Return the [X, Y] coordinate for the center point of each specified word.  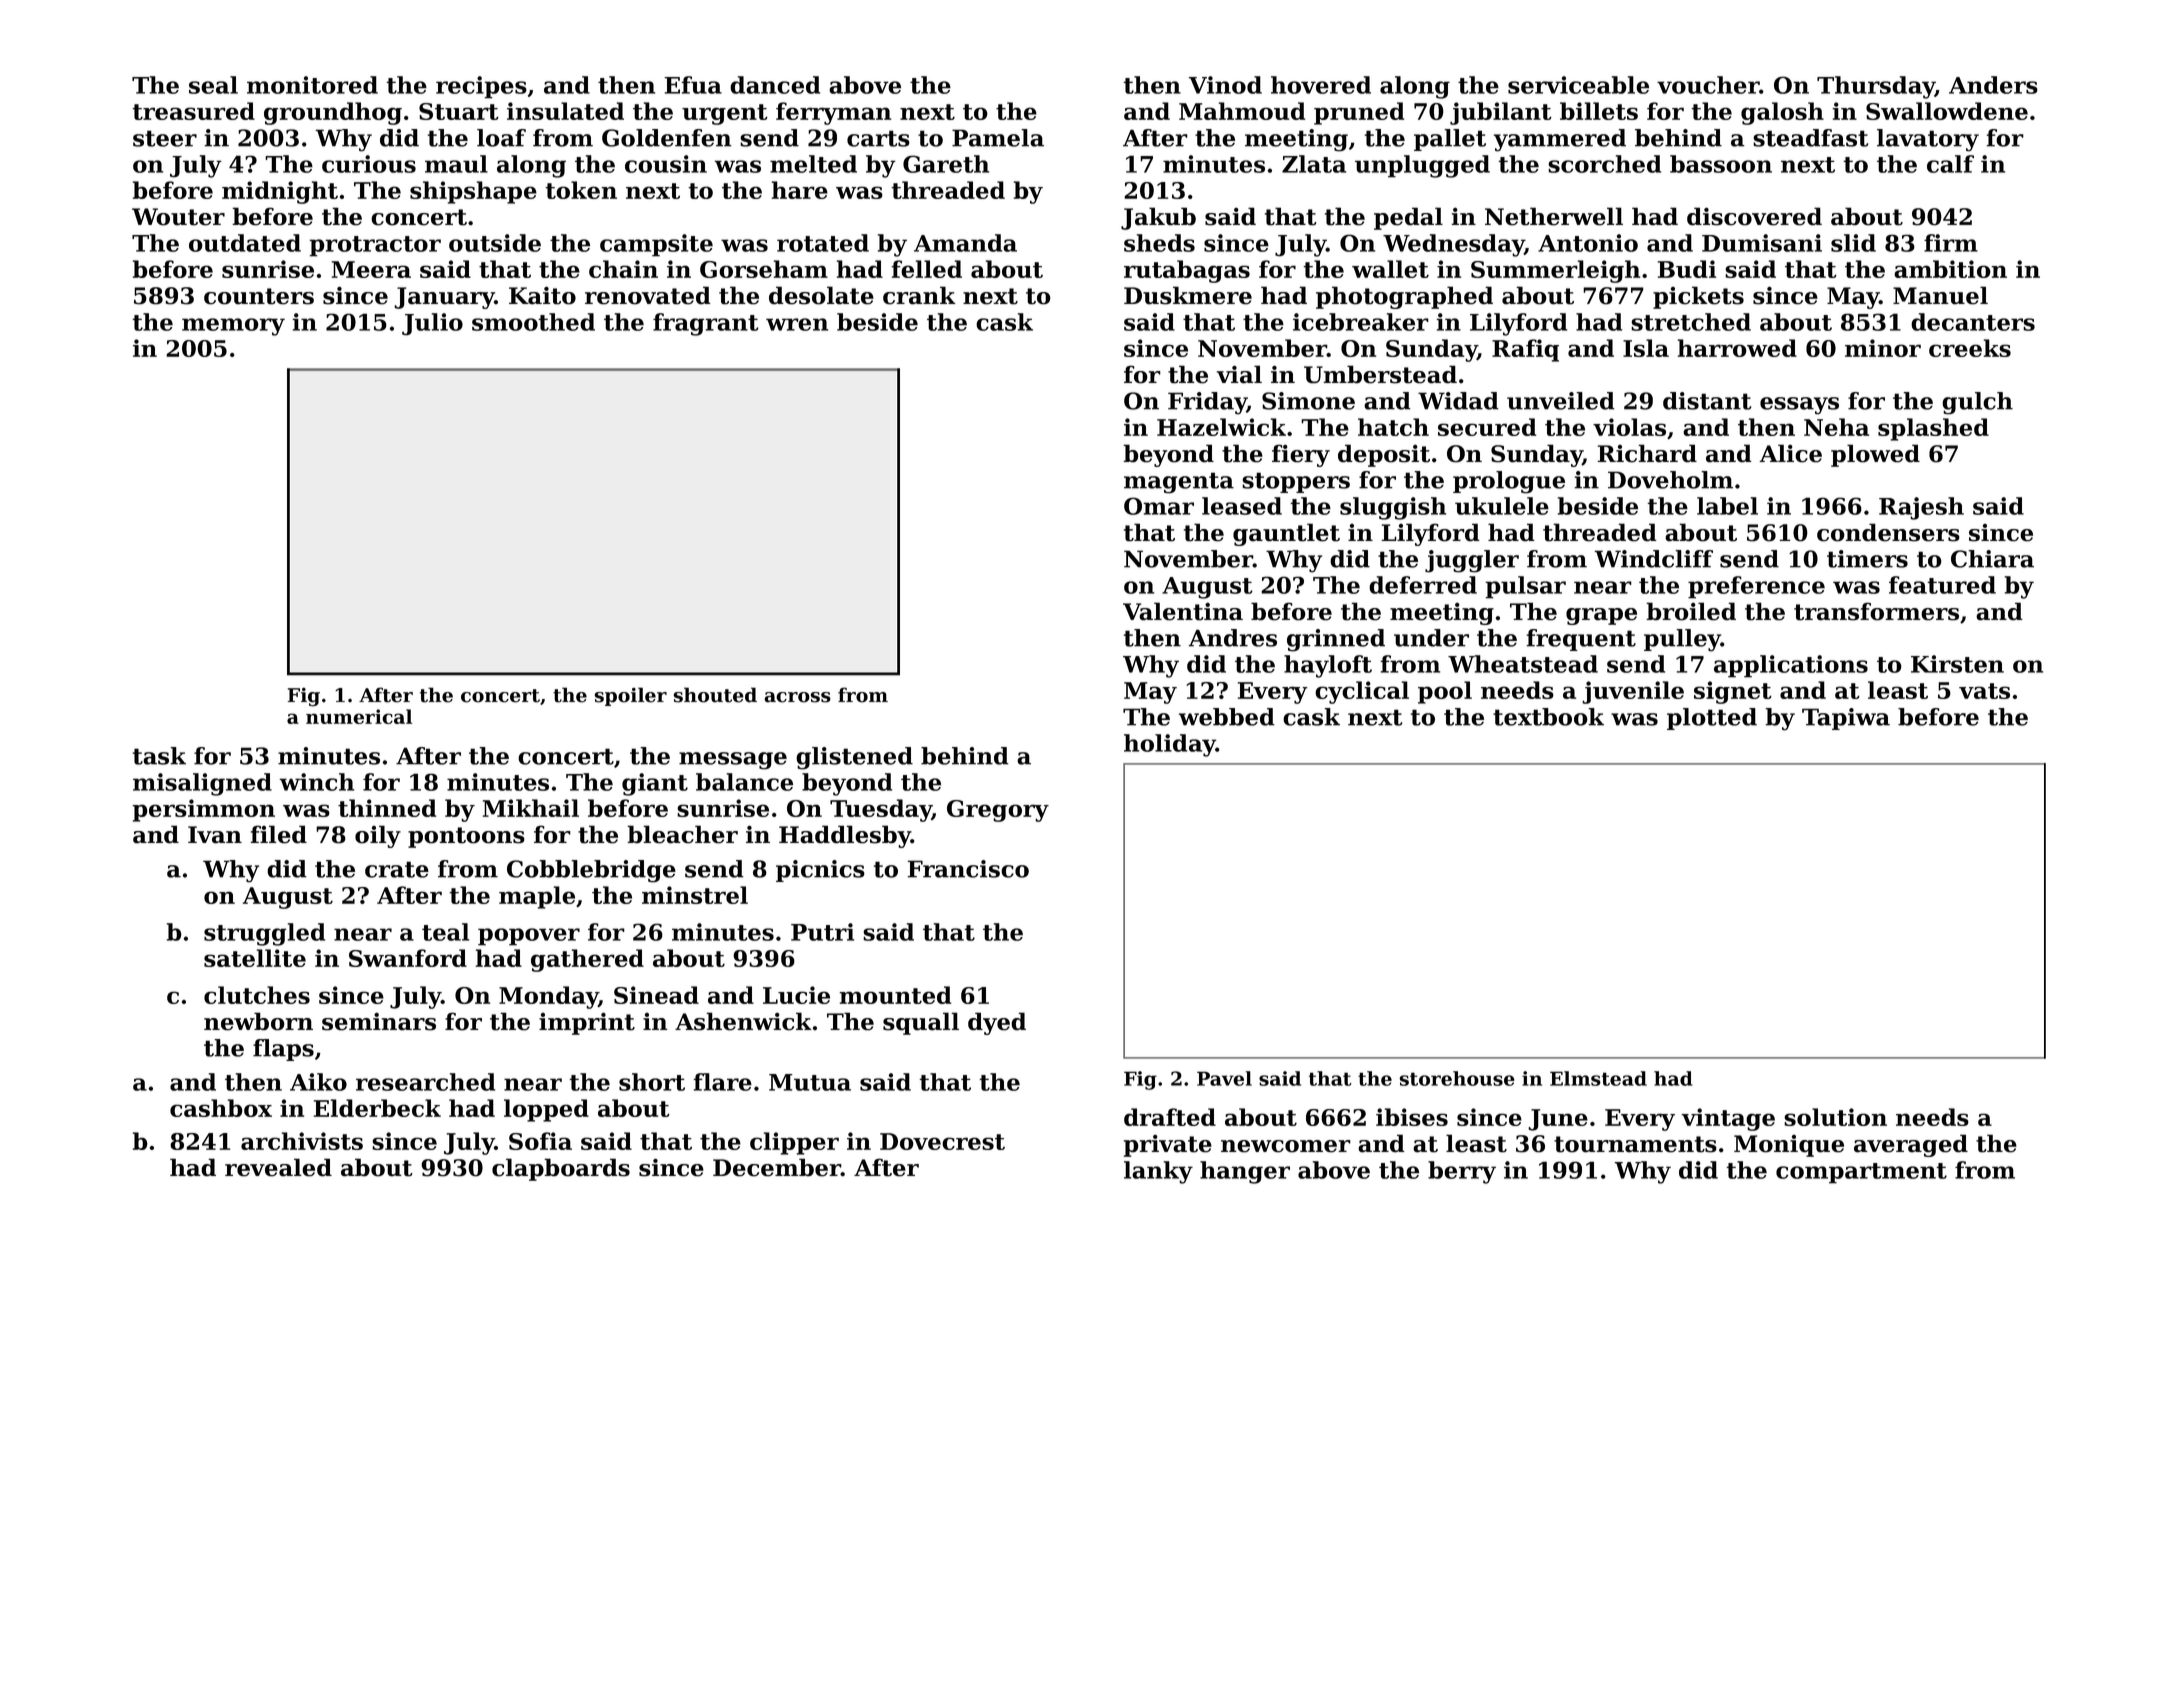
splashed [1933, 429]
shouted [715, 695]
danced [775, 85]
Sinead [656, 995]
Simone [1308, 401]
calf [1950, 164]
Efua [693, 85]
